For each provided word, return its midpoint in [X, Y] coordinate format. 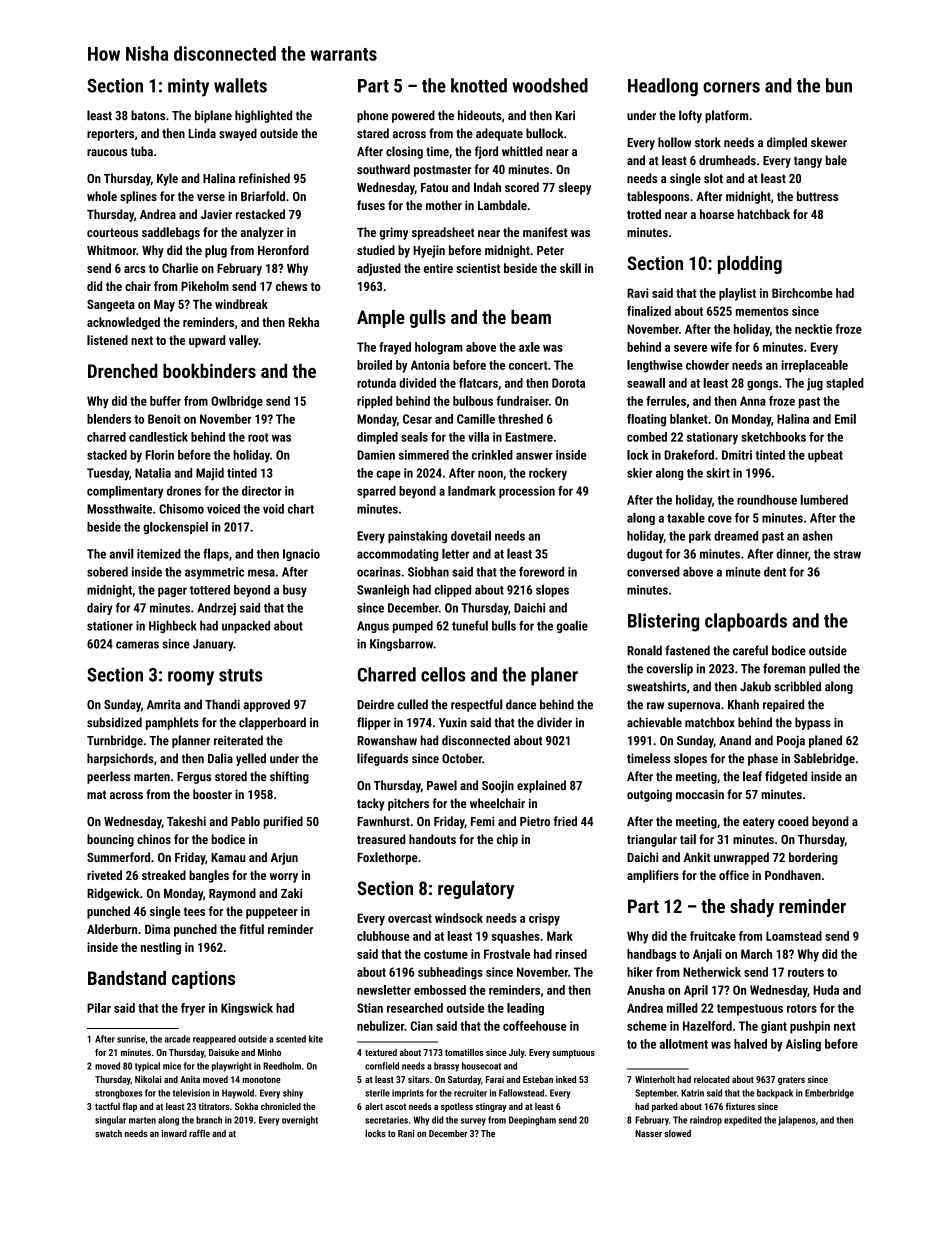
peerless [109, 777]
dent [775, 572]
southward [383, 169]
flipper [374, 723]
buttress [817, 196]
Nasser [648, 1133]
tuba [142, 151]
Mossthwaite [119, 509]
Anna [753, 401]
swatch [108, 1133]
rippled [374, 402]
